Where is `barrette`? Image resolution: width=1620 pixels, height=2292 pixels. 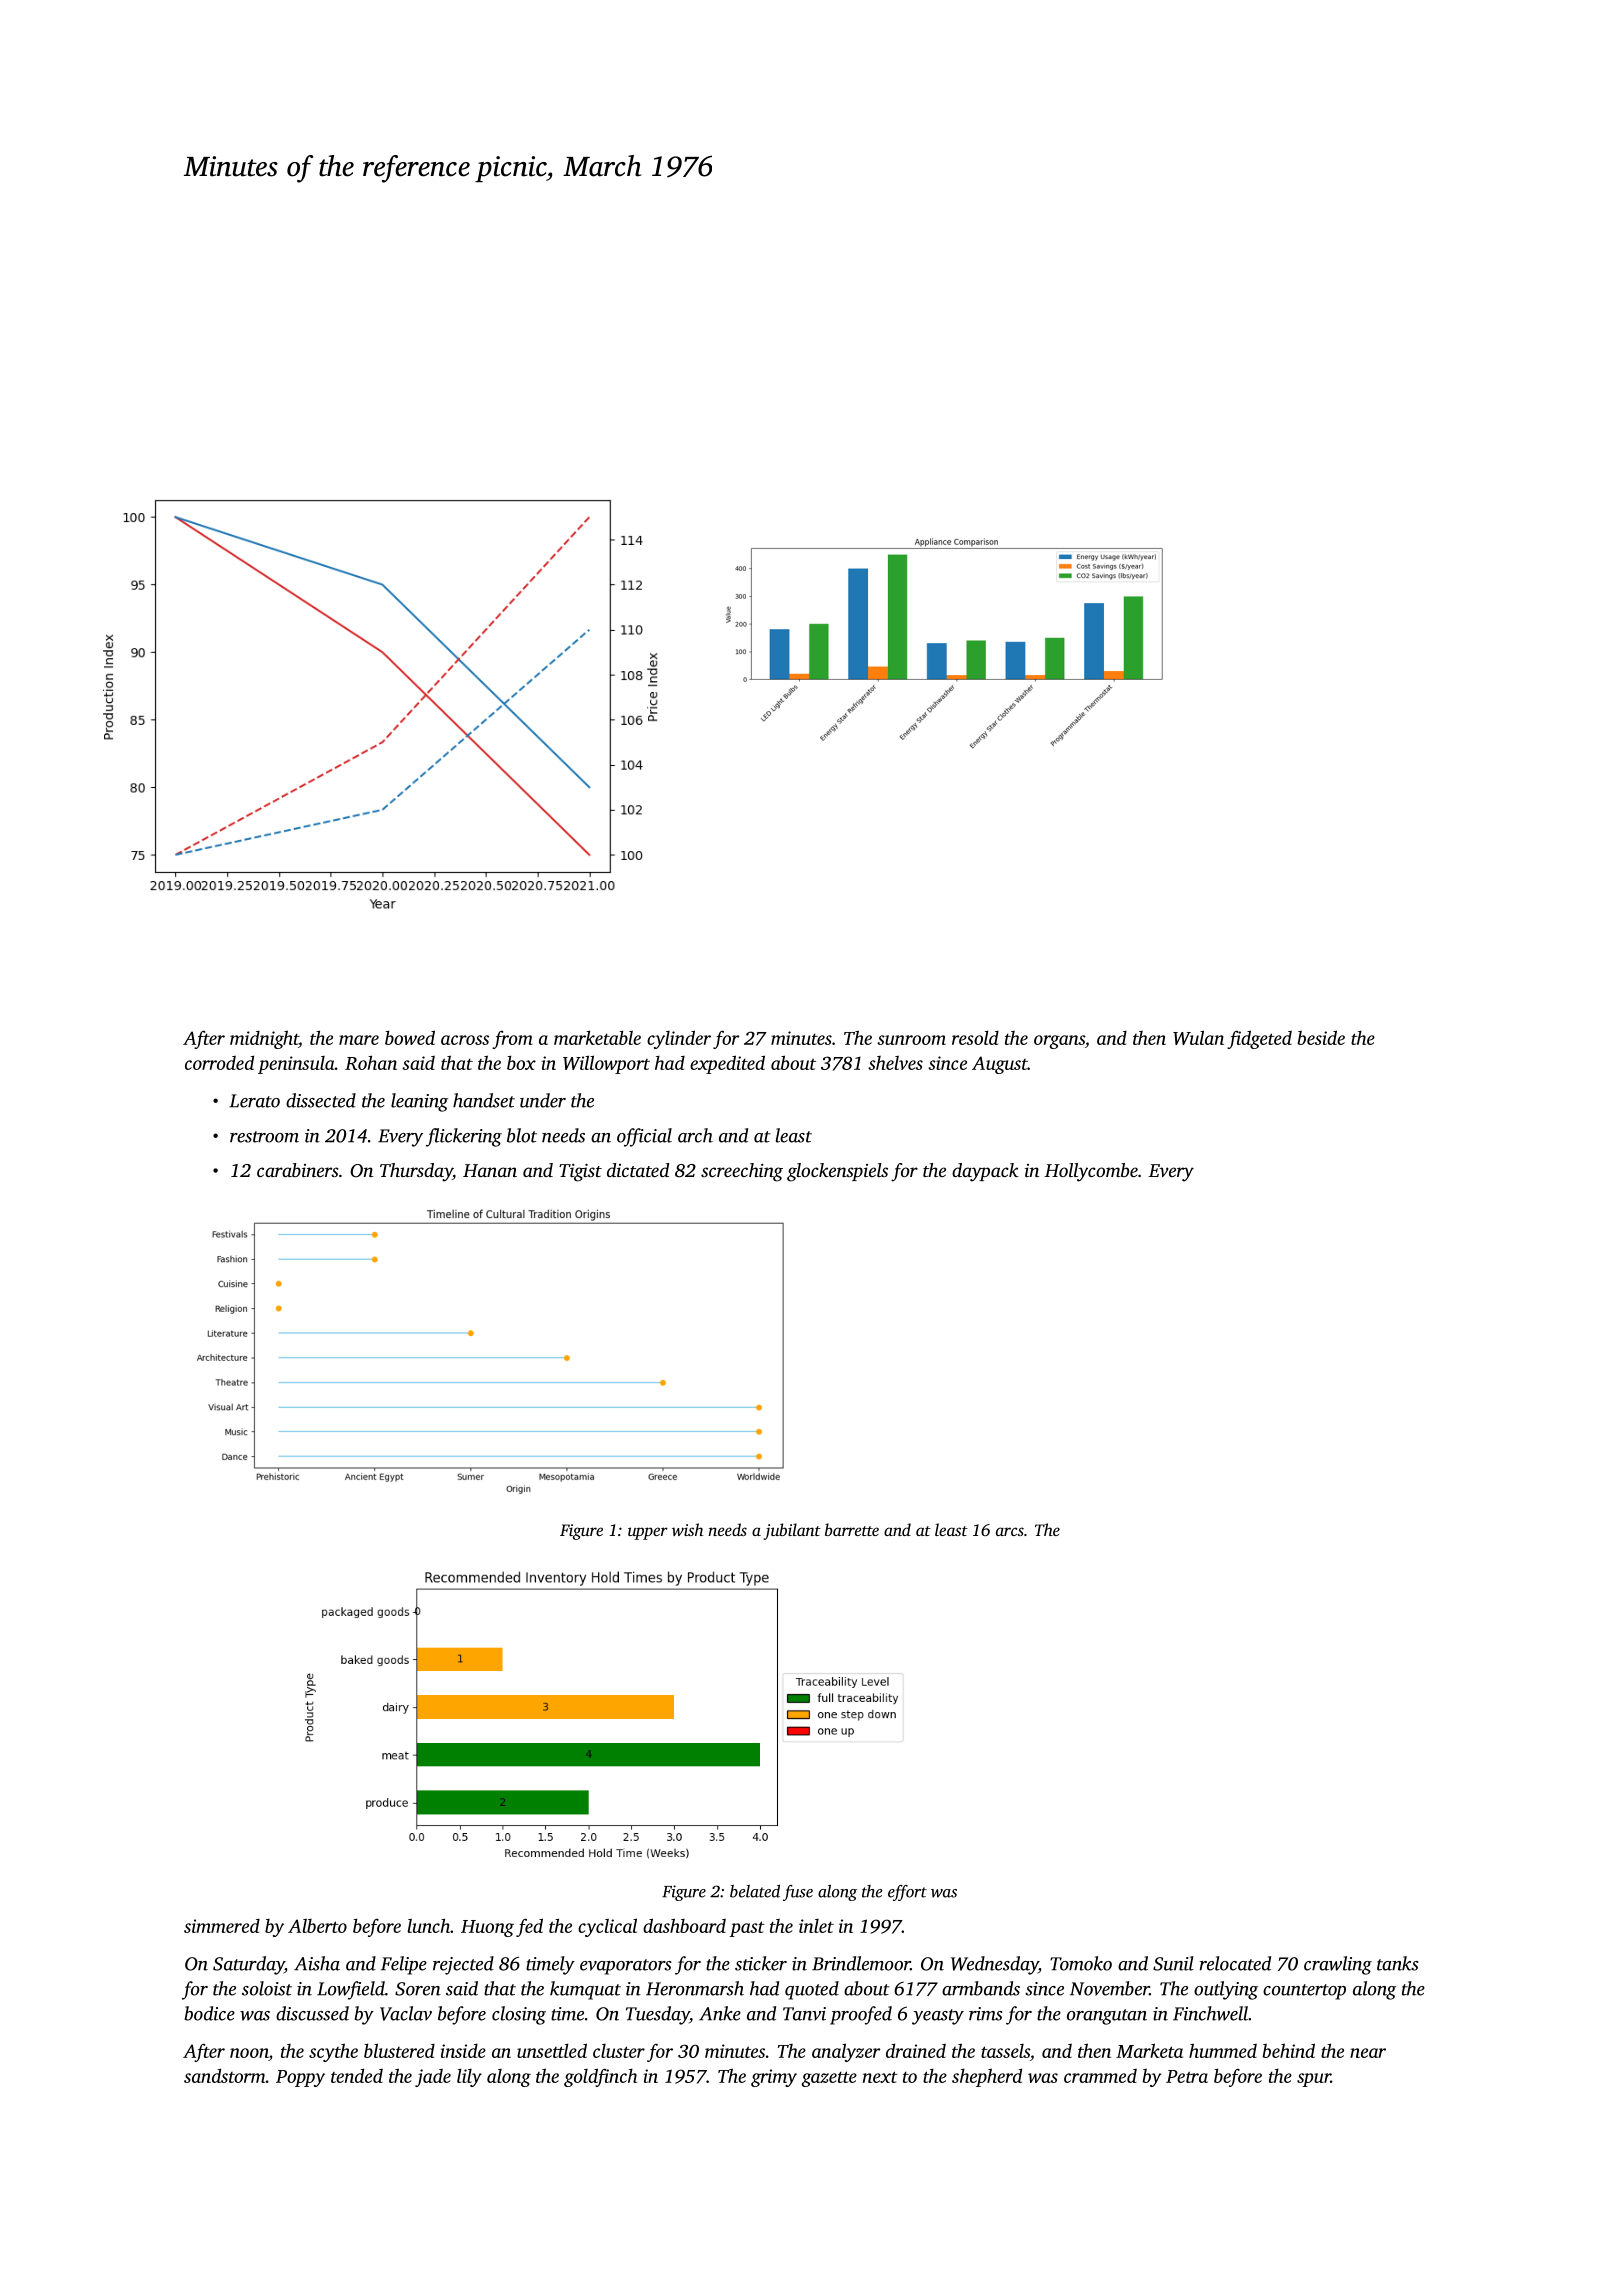
barrette is located at coordinates (852, 1529).
